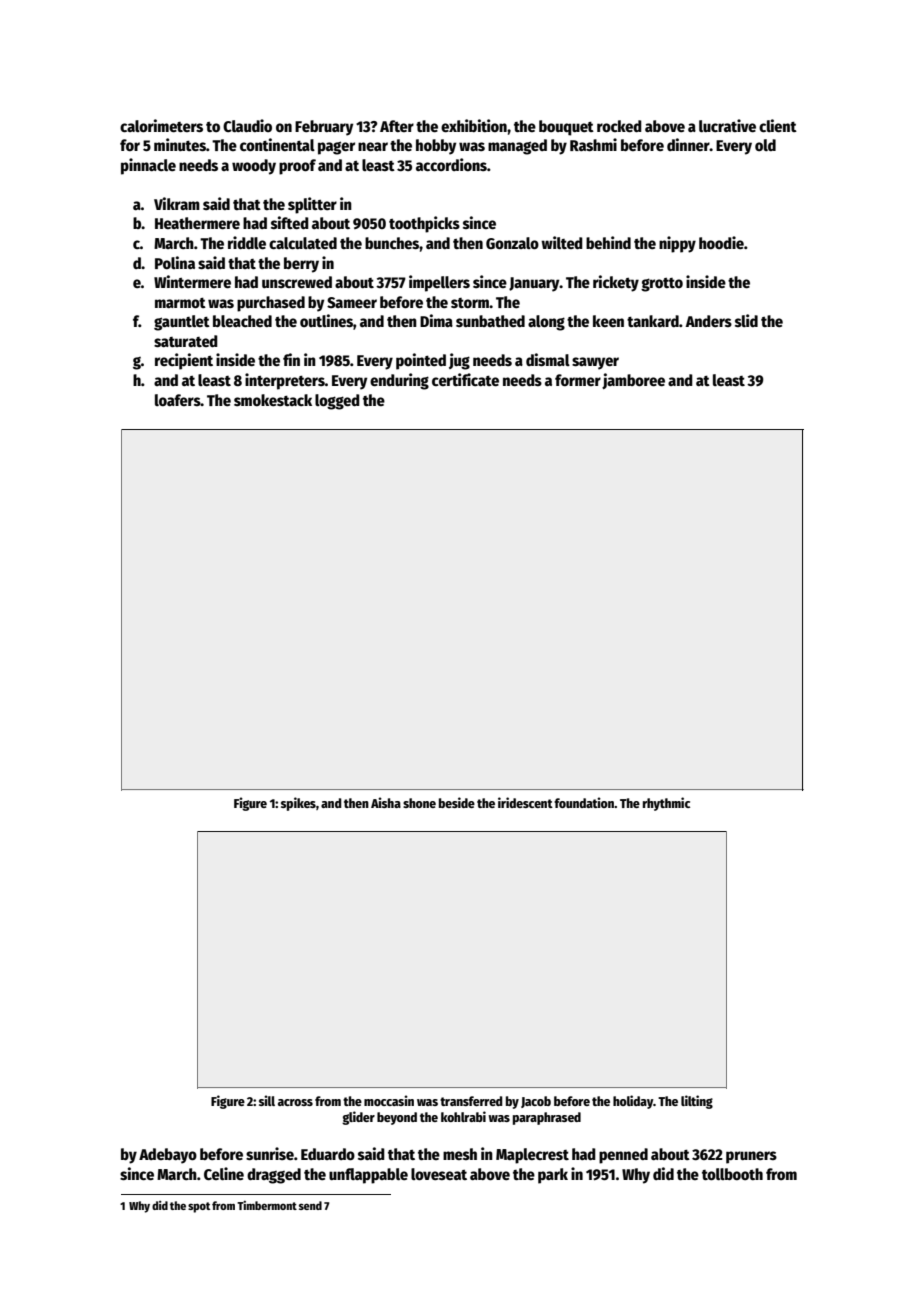 Image resolution: width=924 pixels, height=1308 pixels. Describe the element at coordinates (633, 381) in the screenshot. I see `jamboree` at that location.
